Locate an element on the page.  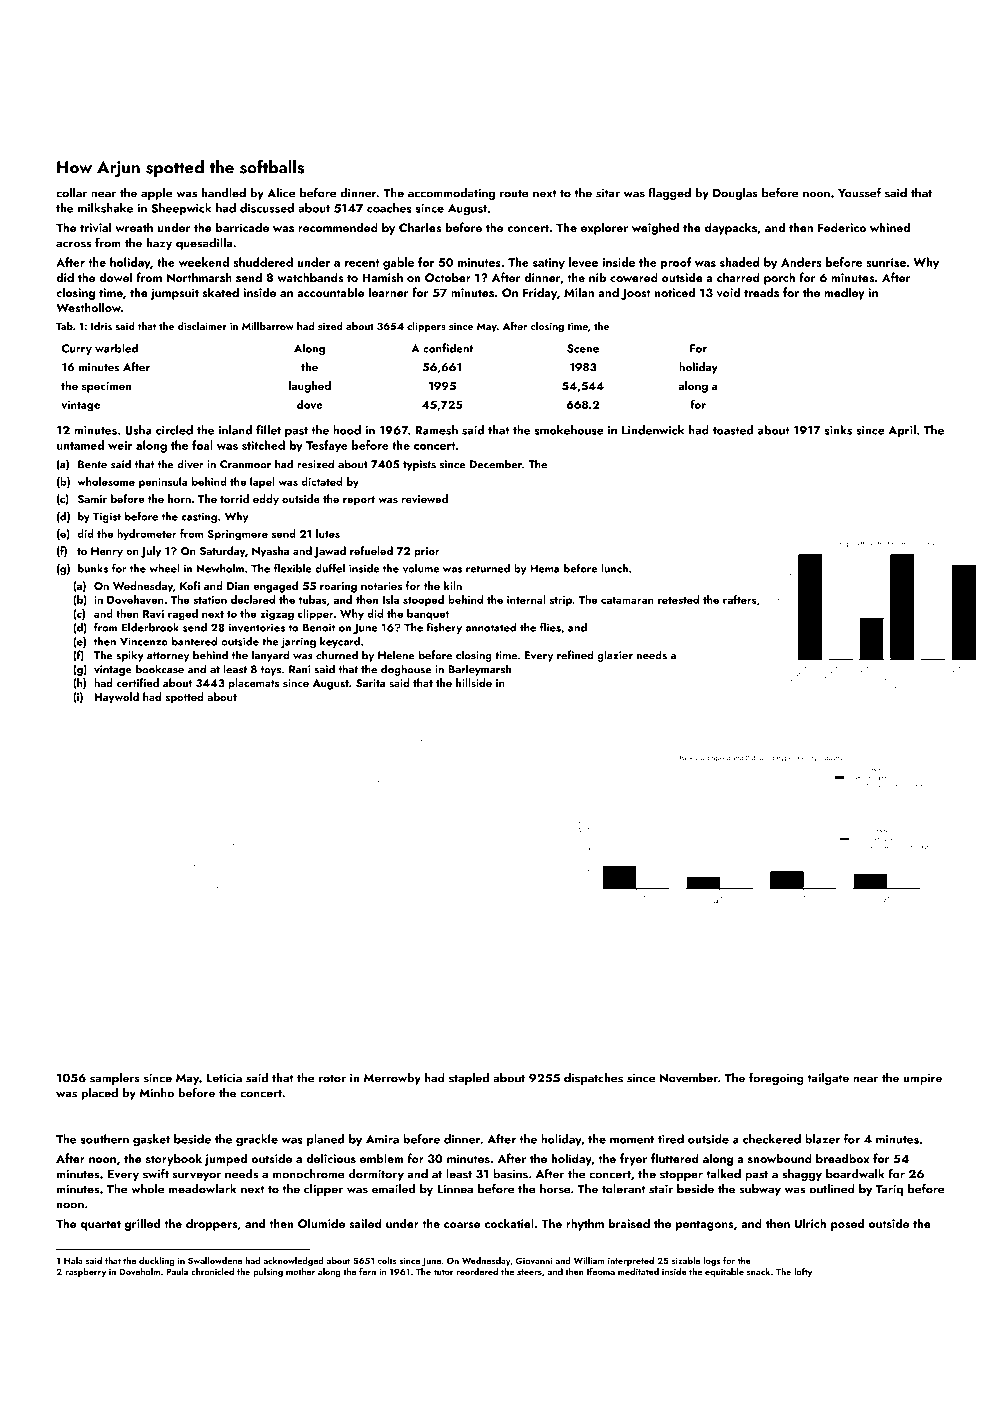
Scene is located at coordinates (583, 348).
